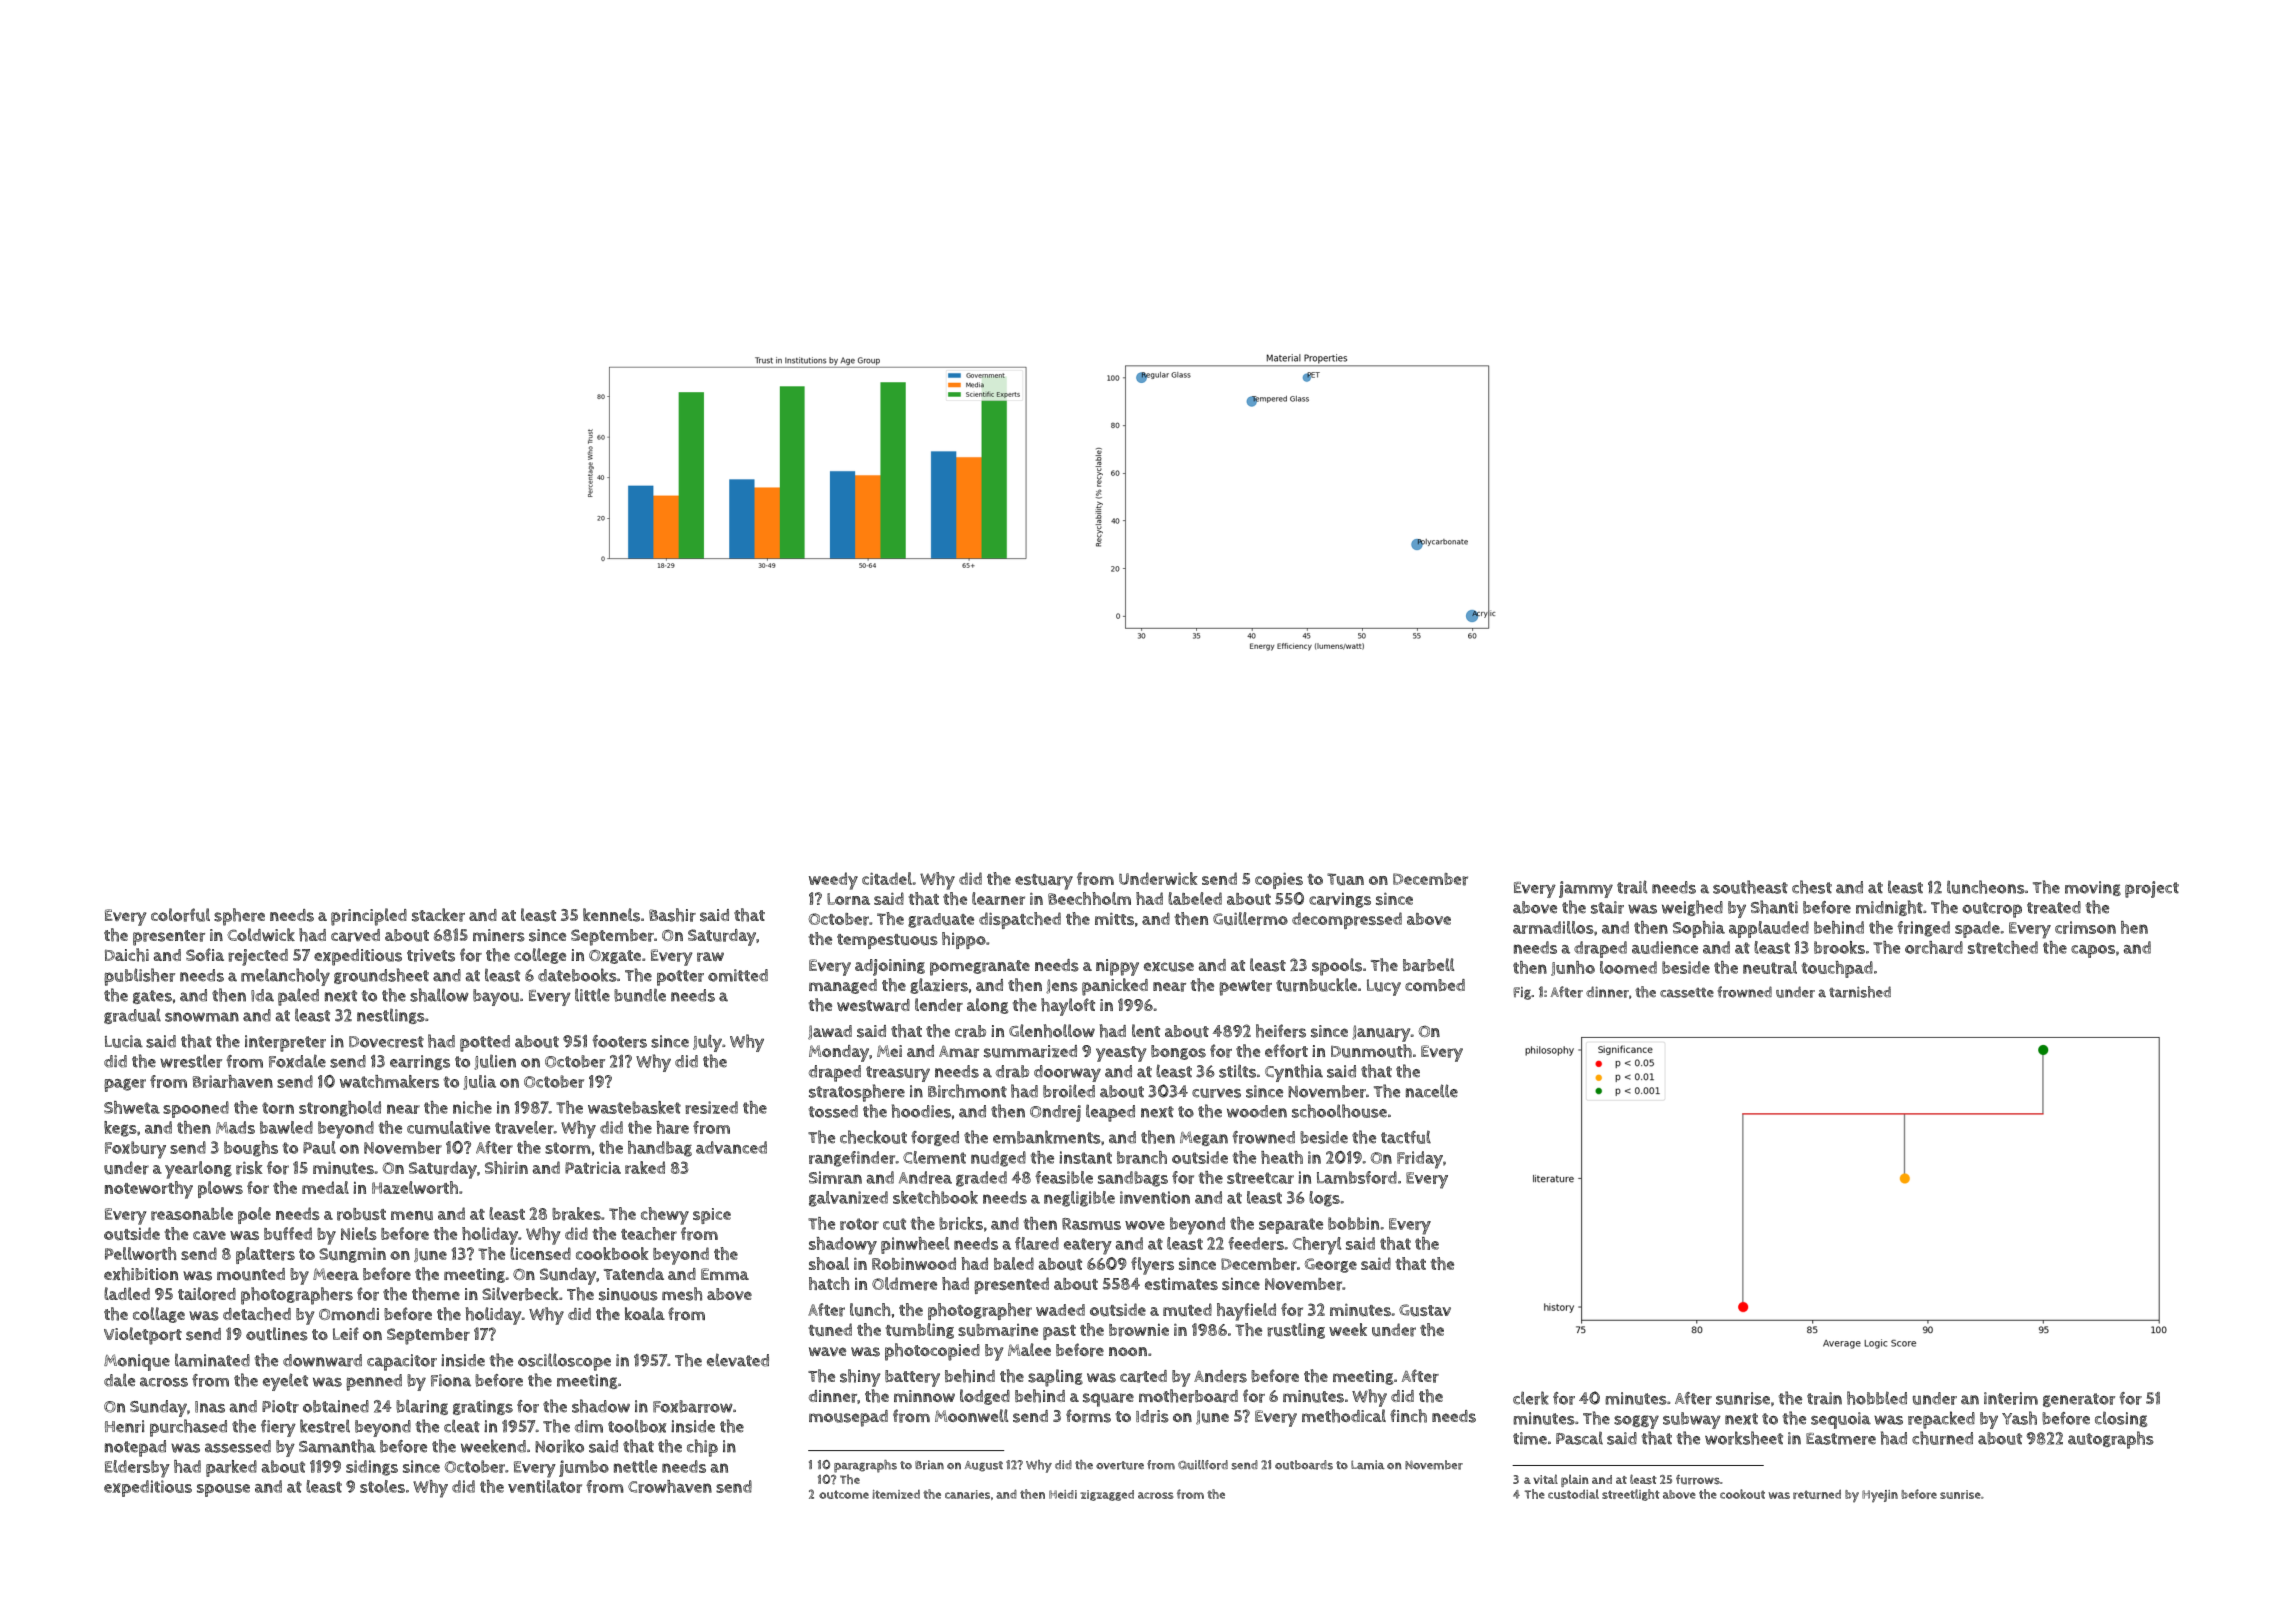  I want to click on Tuan, so click(1345, 879).
